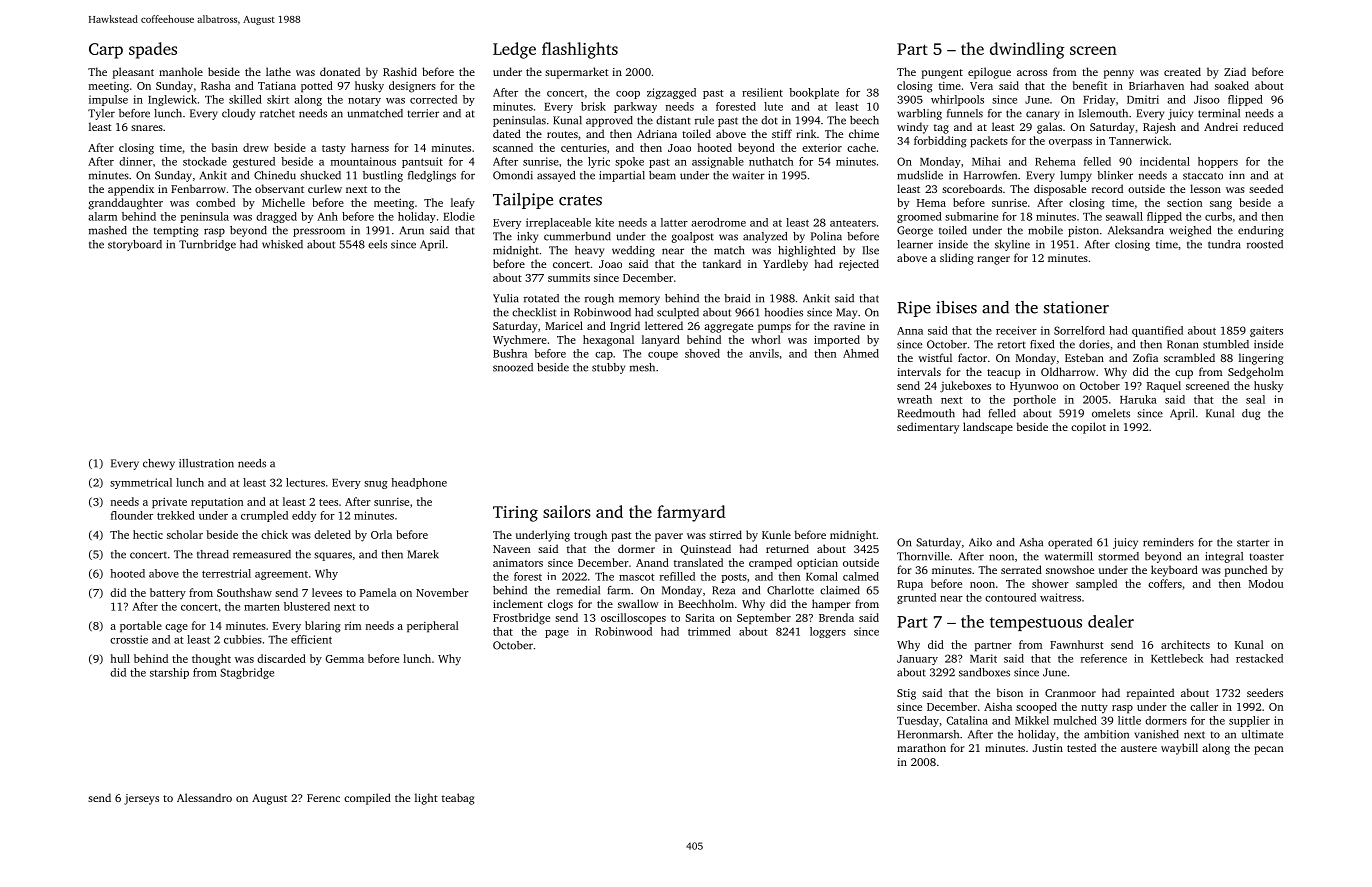 The width and height of the screenshot is (1372, 887). I want to click on sedimentary, so click(928, 428).
